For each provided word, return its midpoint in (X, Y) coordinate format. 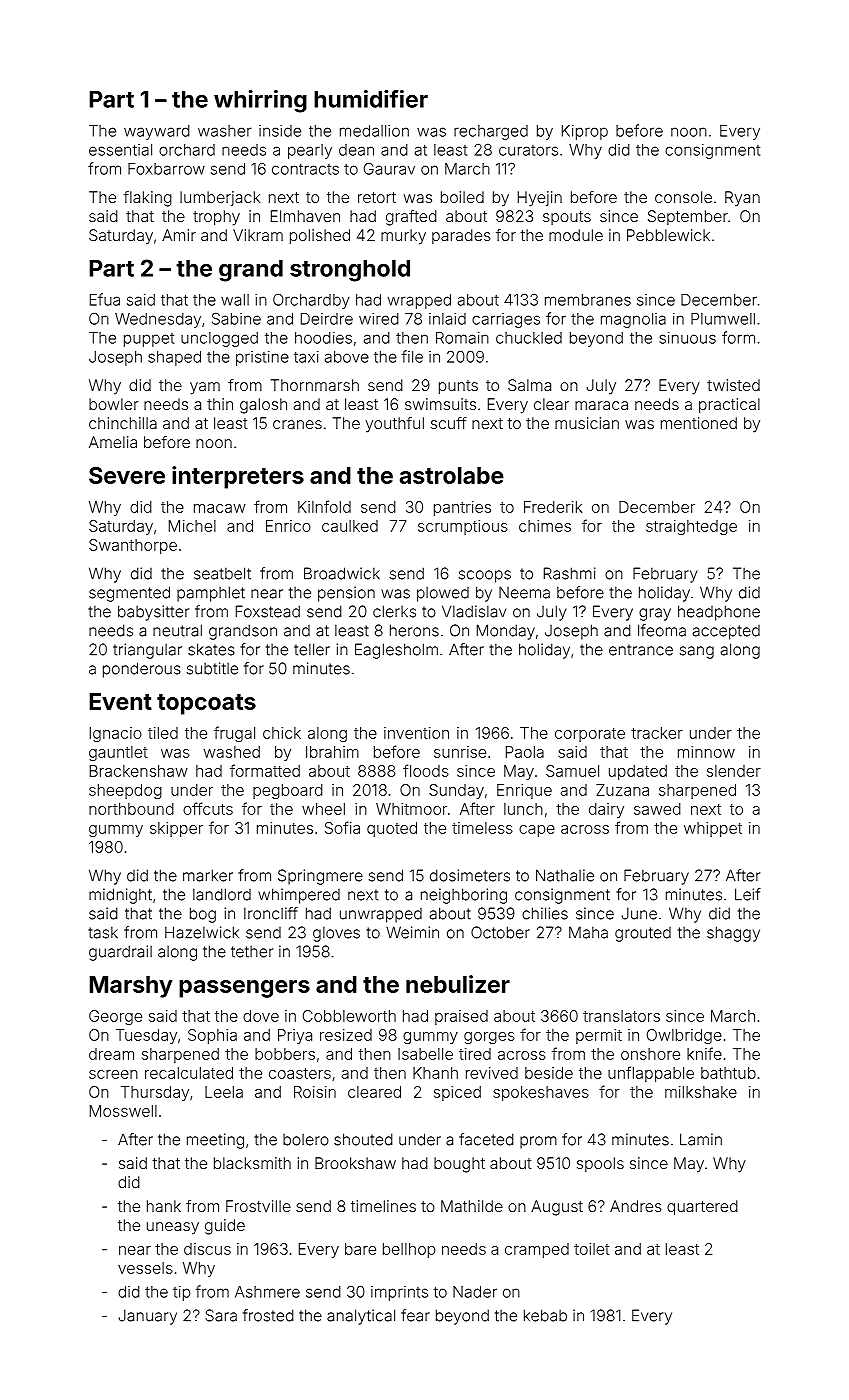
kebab (545, 1315)
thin (220, 404)
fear (415, 1315)
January (147, 1317)
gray (655, 614)
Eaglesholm (396, 651)
